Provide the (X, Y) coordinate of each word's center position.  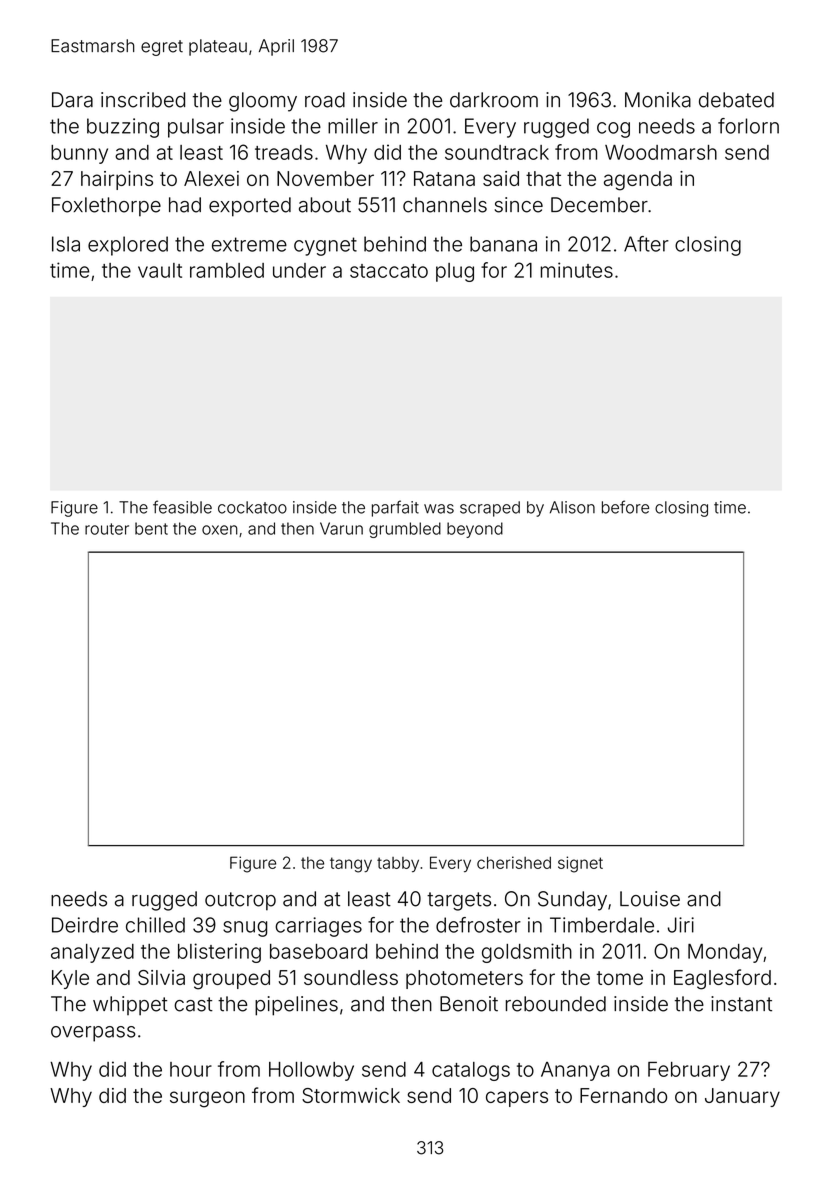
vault (160, 270)
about (325, 205)
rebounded (556, 1004)
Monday (725, 953)
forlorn (748, 126)
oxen (220, 530)
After (646, 244)
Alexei (211, 178)
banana (503, 244)
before (625, 507)
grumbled (405, 530)
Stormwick (351, 1095)
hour (191, 1069)
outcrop (240, 901)
